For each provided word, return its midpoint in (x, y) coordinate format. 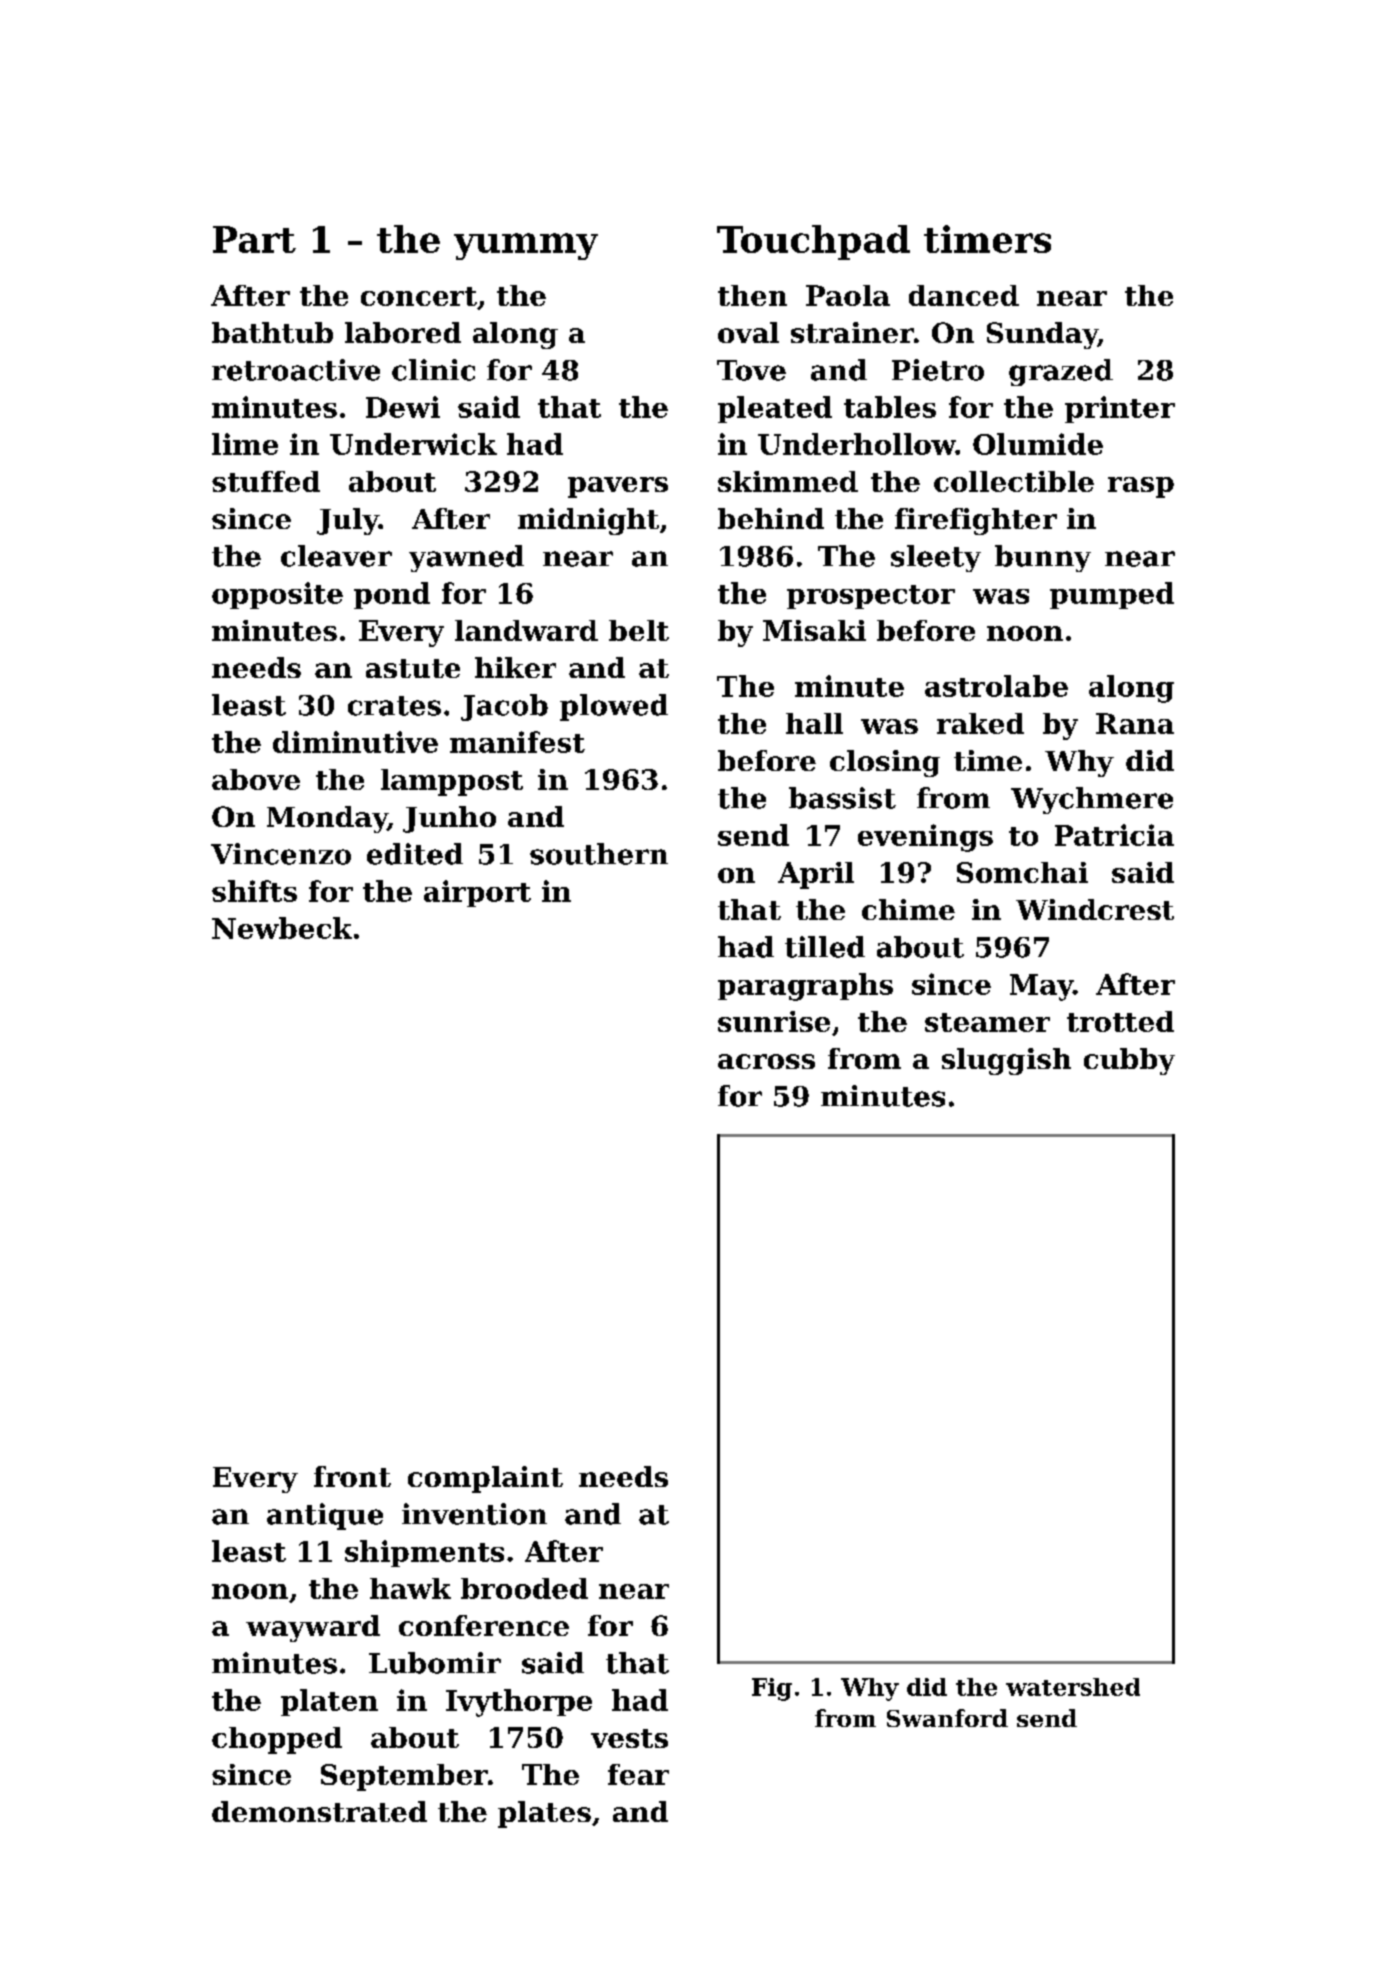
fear (638, 1774)
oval (748, 332)
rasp (1141, 487)
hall (814, 723)
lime (245, 444)
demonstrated (319, 1811)
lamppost (452, 782)
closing (885, 763)
